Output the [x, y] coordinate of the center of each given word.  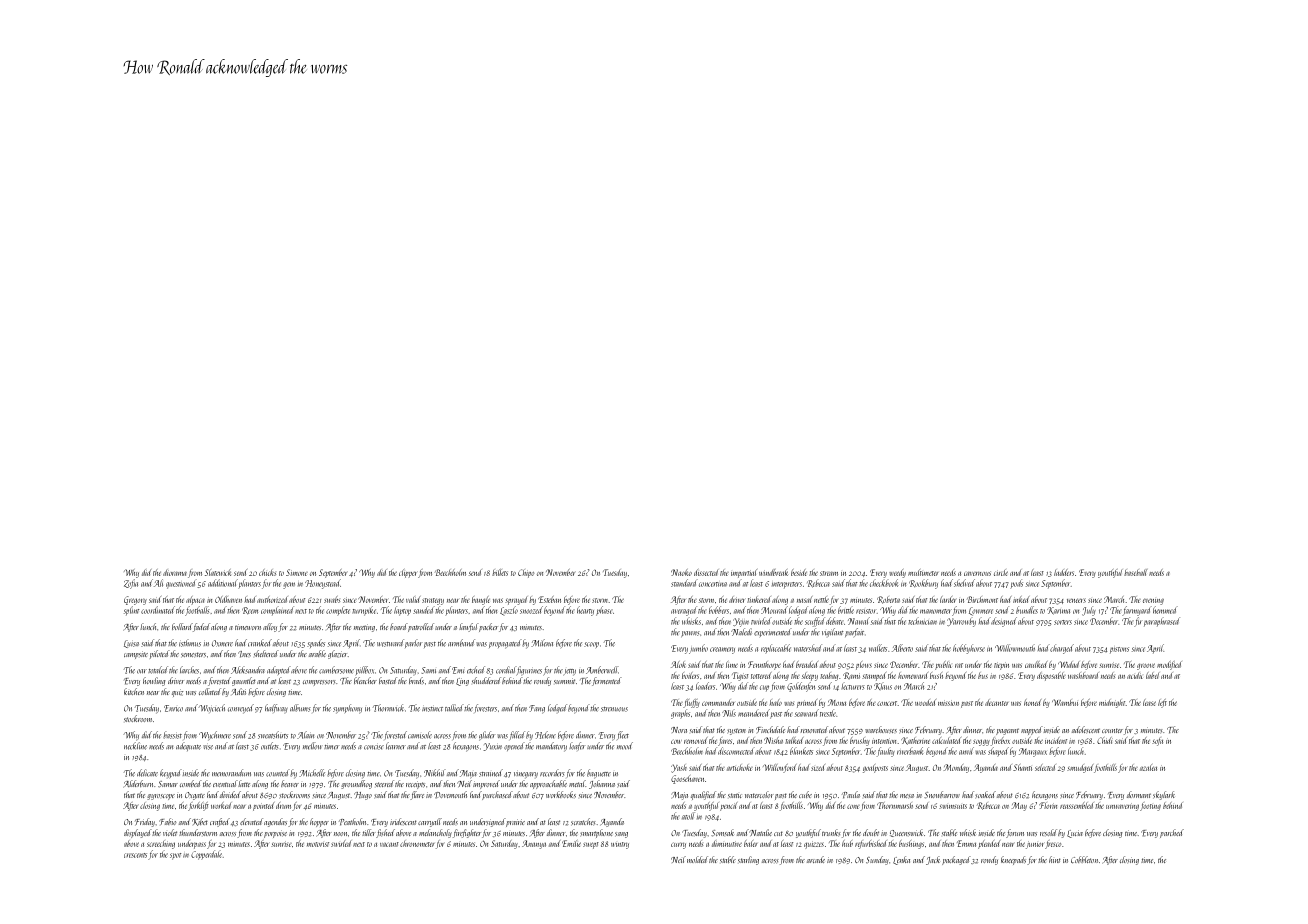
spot [175, 856]
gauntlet [243, 681]
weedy [897, 573]
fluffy [691, 703]
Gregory [135, 600]
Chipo [526, 573]
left [1162, 703]
